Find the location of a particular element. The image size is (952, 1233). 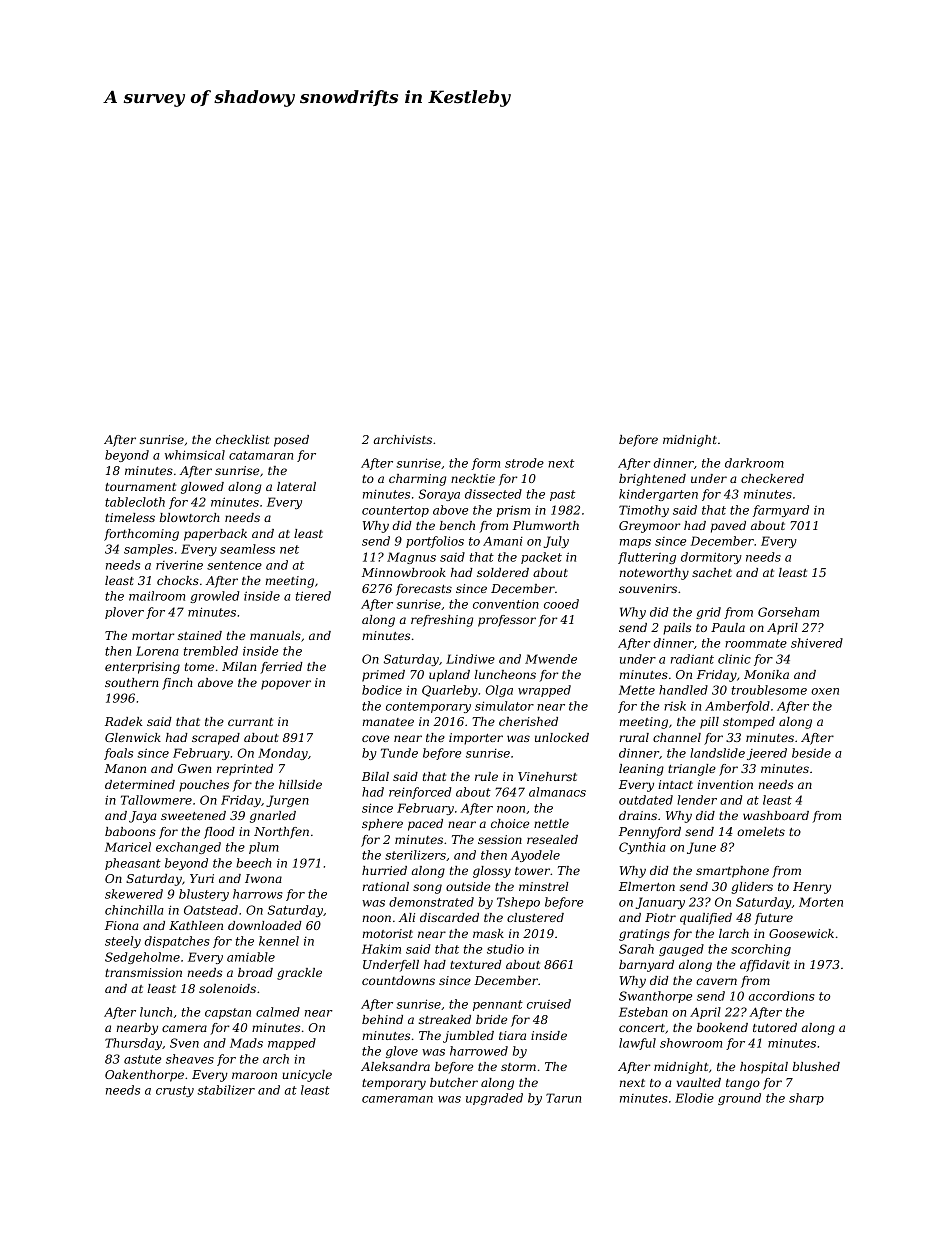

textured is located at coordinates (476, 964).
